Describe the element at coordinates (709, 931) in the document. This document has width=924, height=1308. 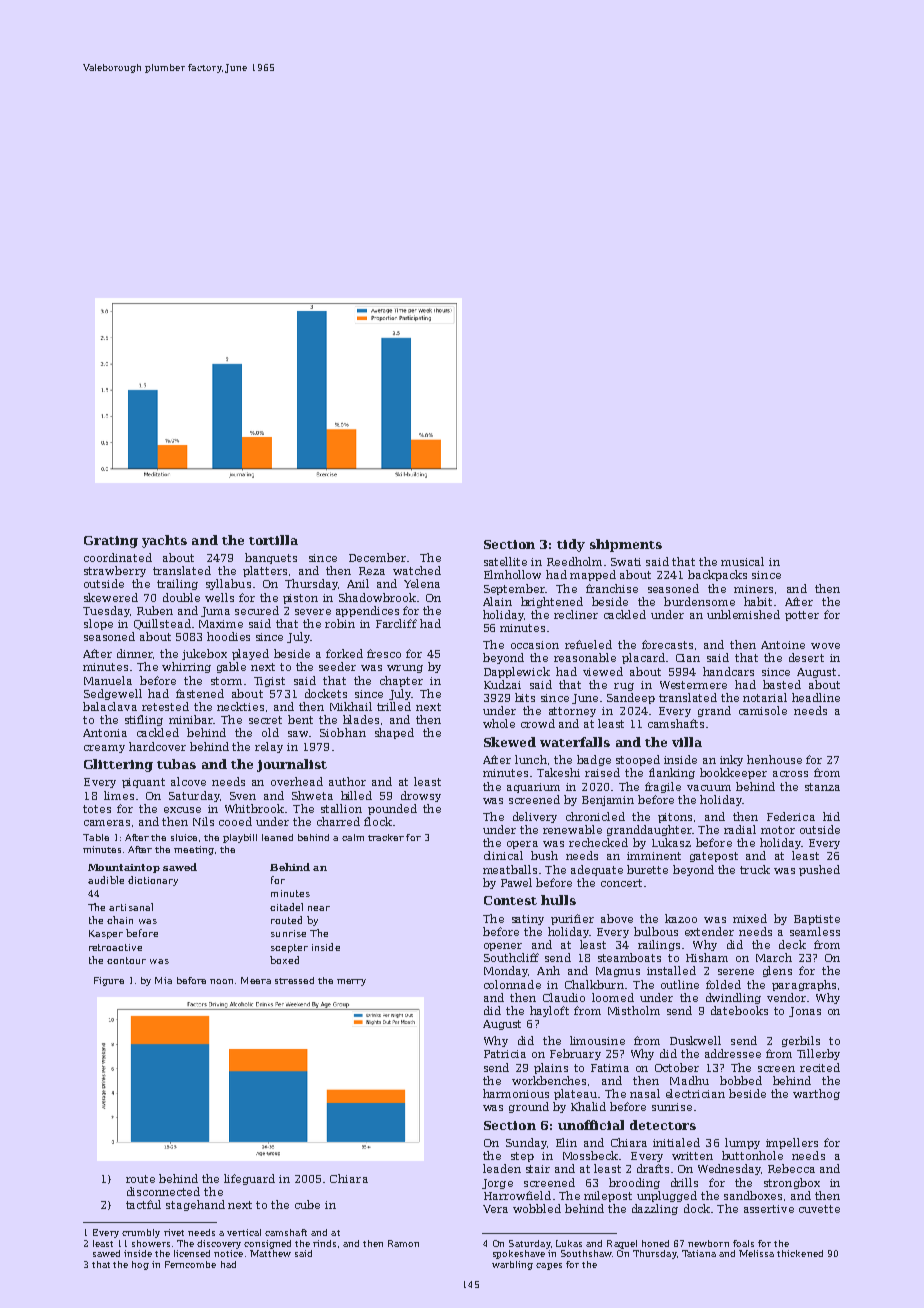
I see `extender` at that location.
